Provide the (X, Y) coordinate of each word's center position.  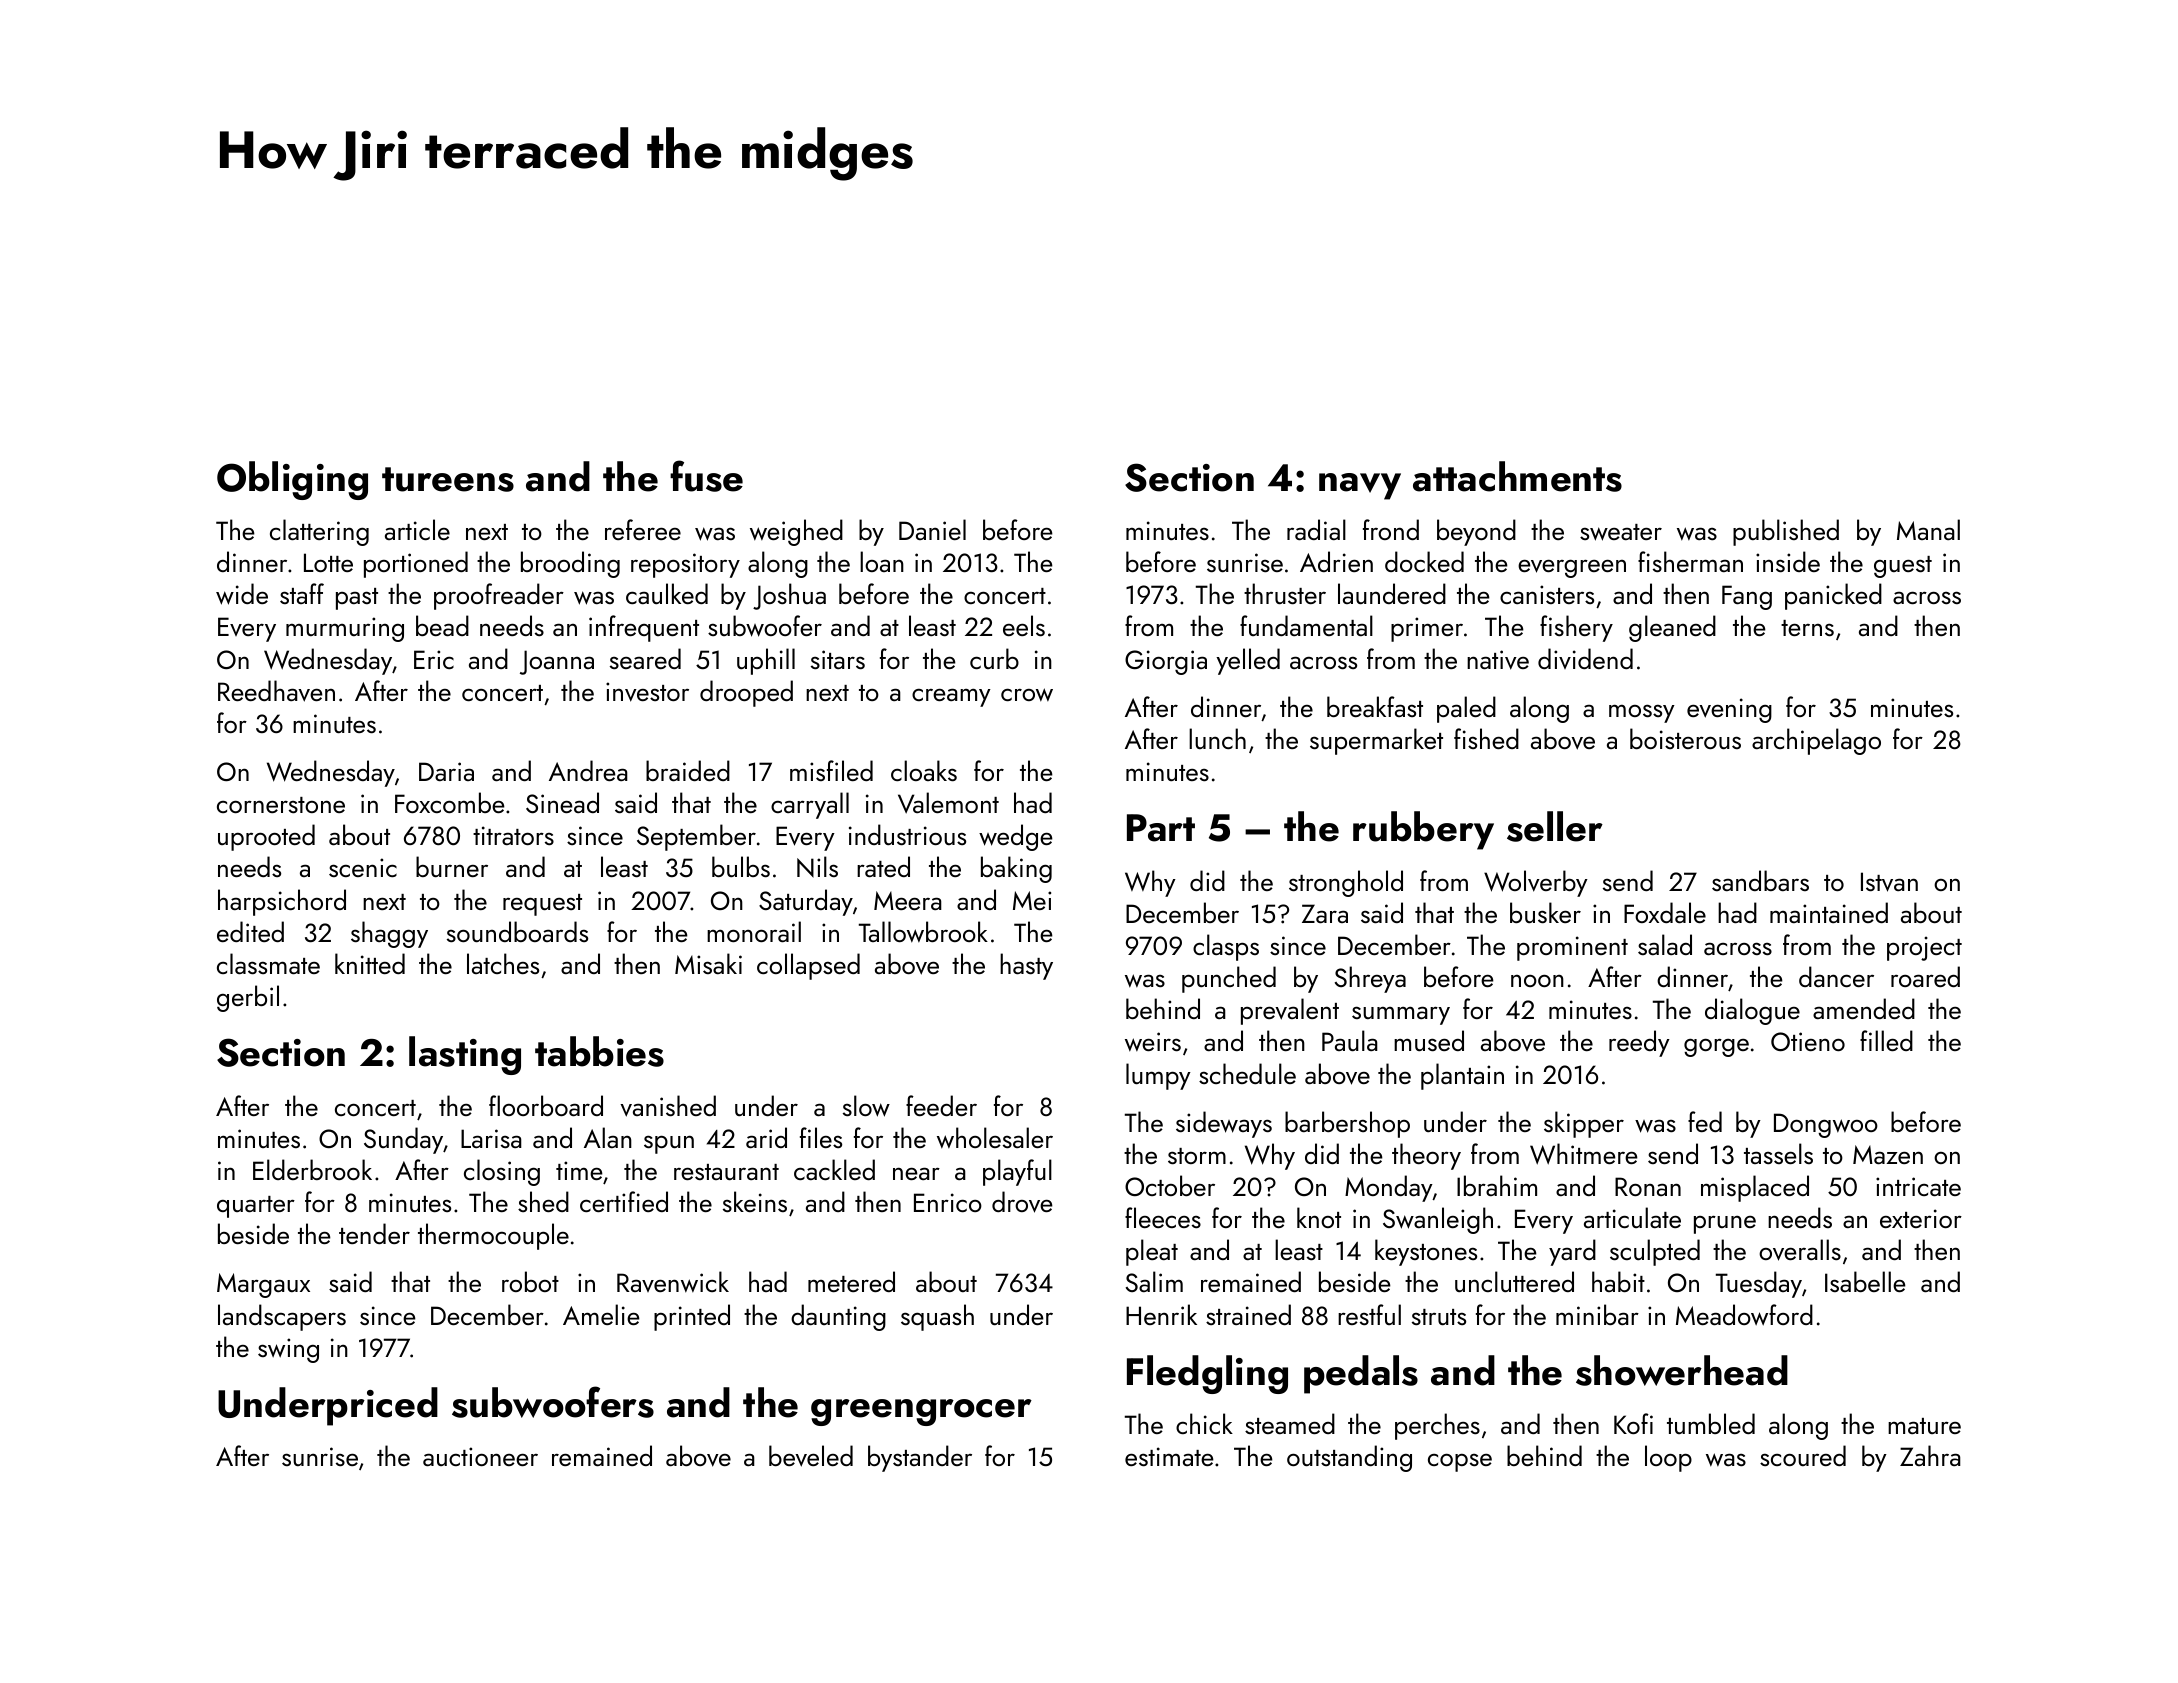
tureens (448, 479)
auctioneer (480, 1456)
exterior (1921, 1218)
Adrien (1336, 561)
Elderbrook (312, 1169)
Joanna (557, 662)
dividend (1585, 658)
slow (866, 1106)
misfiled (831, 770)
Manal (1928, 529)
